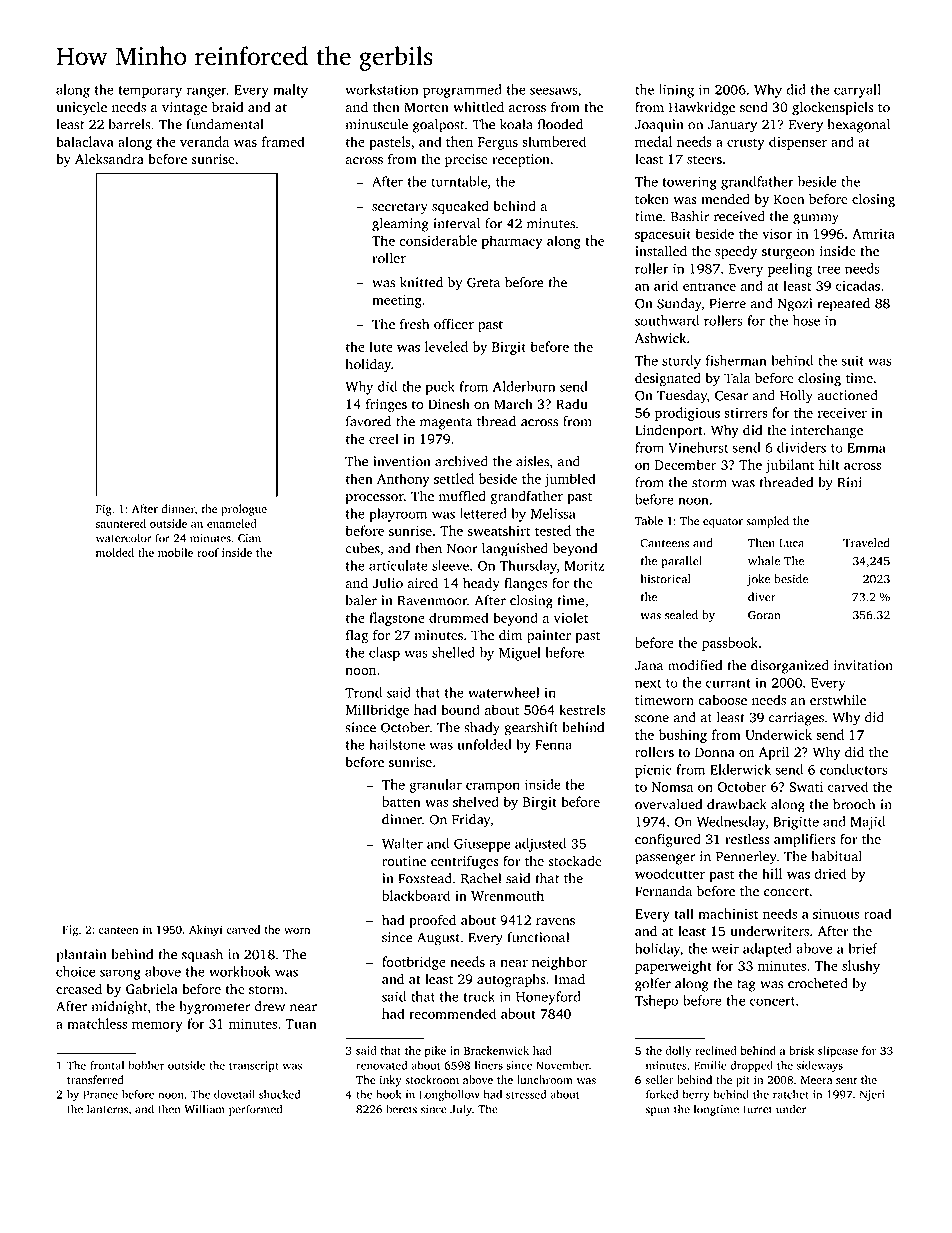 The image size is (952, 1233). Describe the element at coordinates (747, 839) in the page. I see `restless` at that location.
